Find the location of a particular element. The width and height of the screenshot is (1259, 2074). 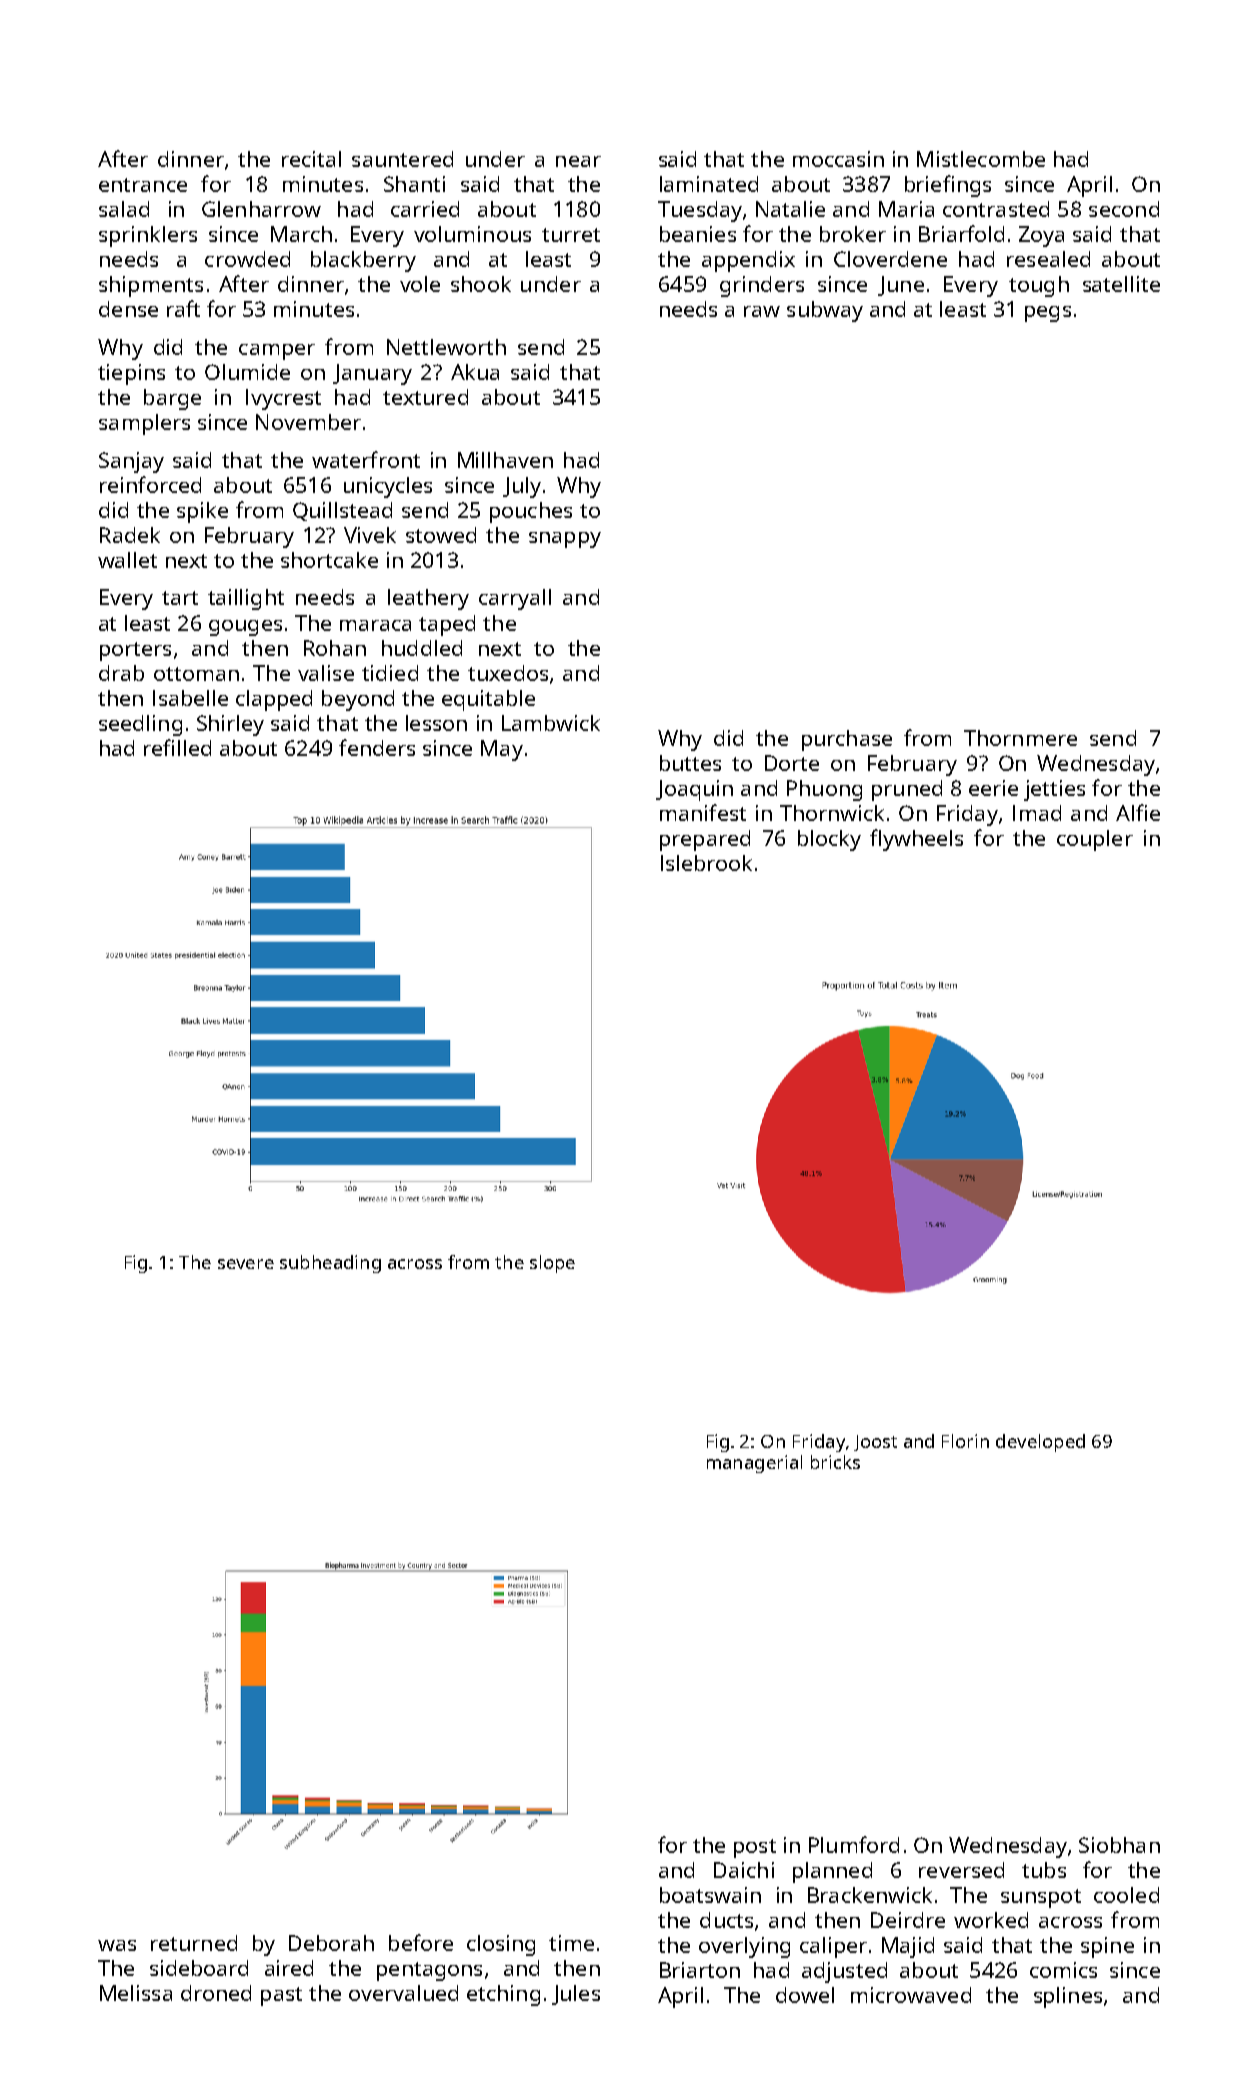

slope is located at coordinates (552, 1264).
